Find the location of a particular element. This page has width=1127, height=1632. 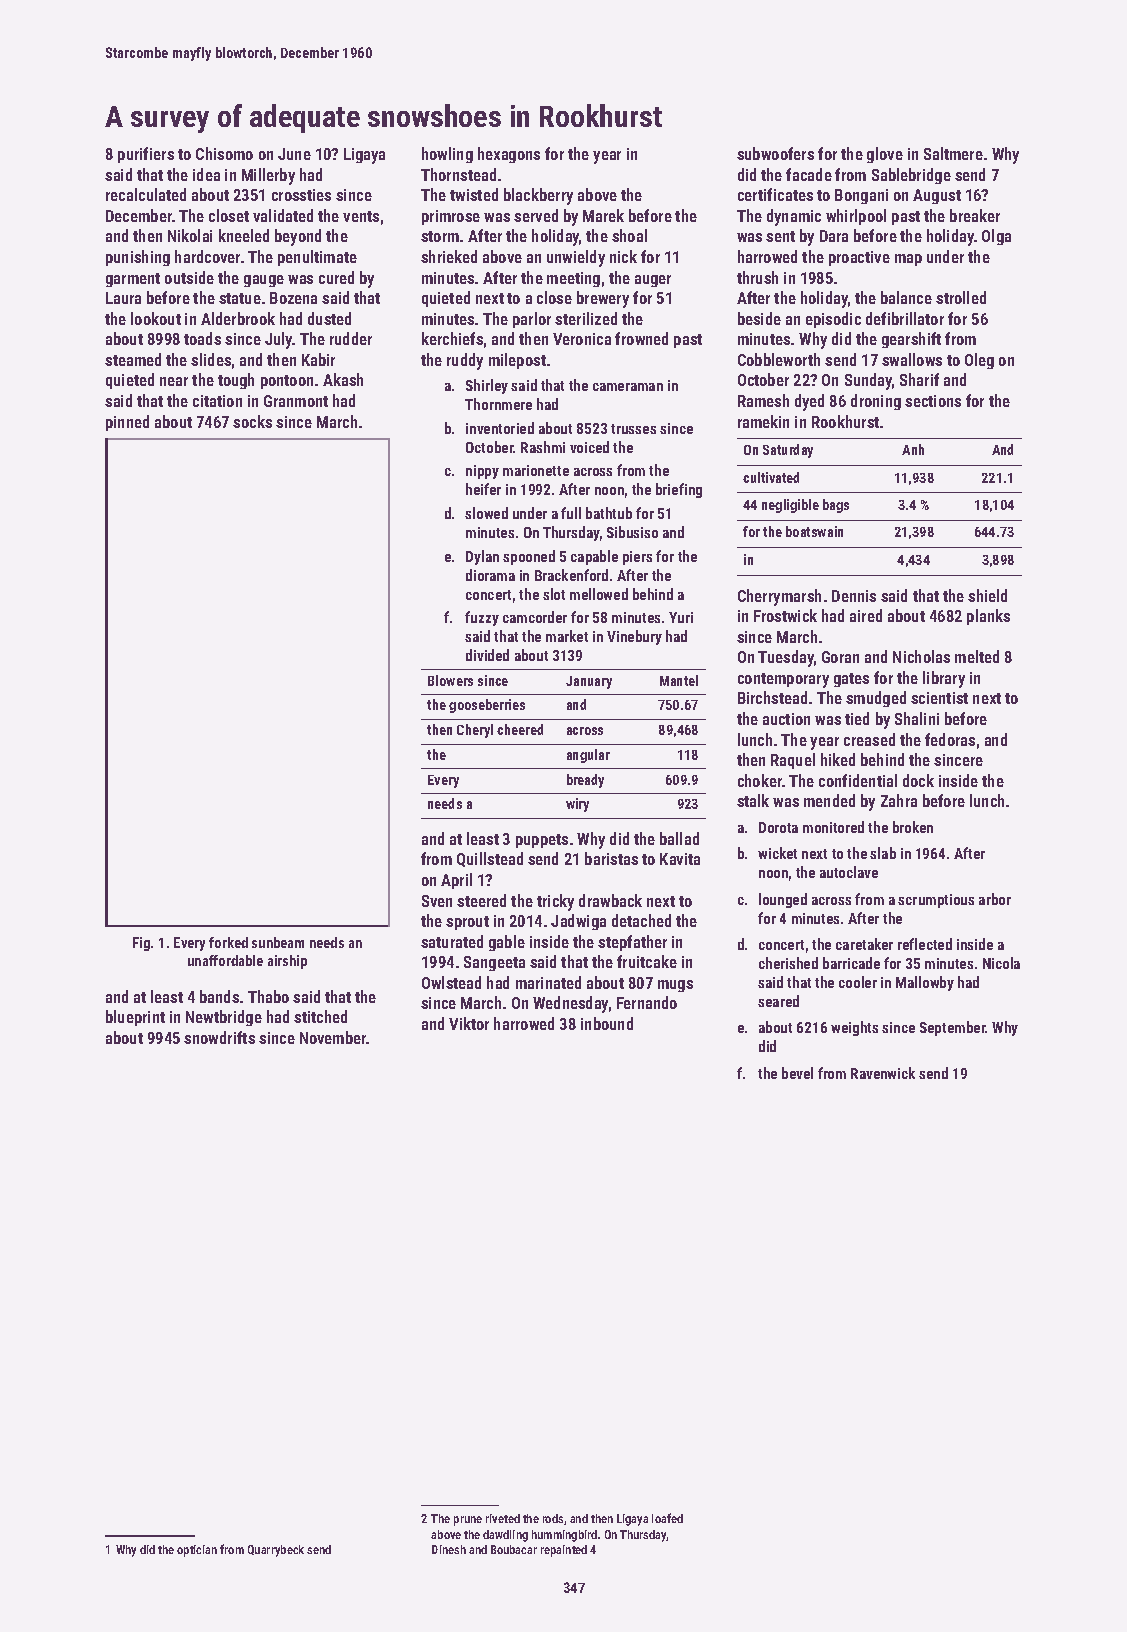

loafed is located at coordinates (667, 1518).
